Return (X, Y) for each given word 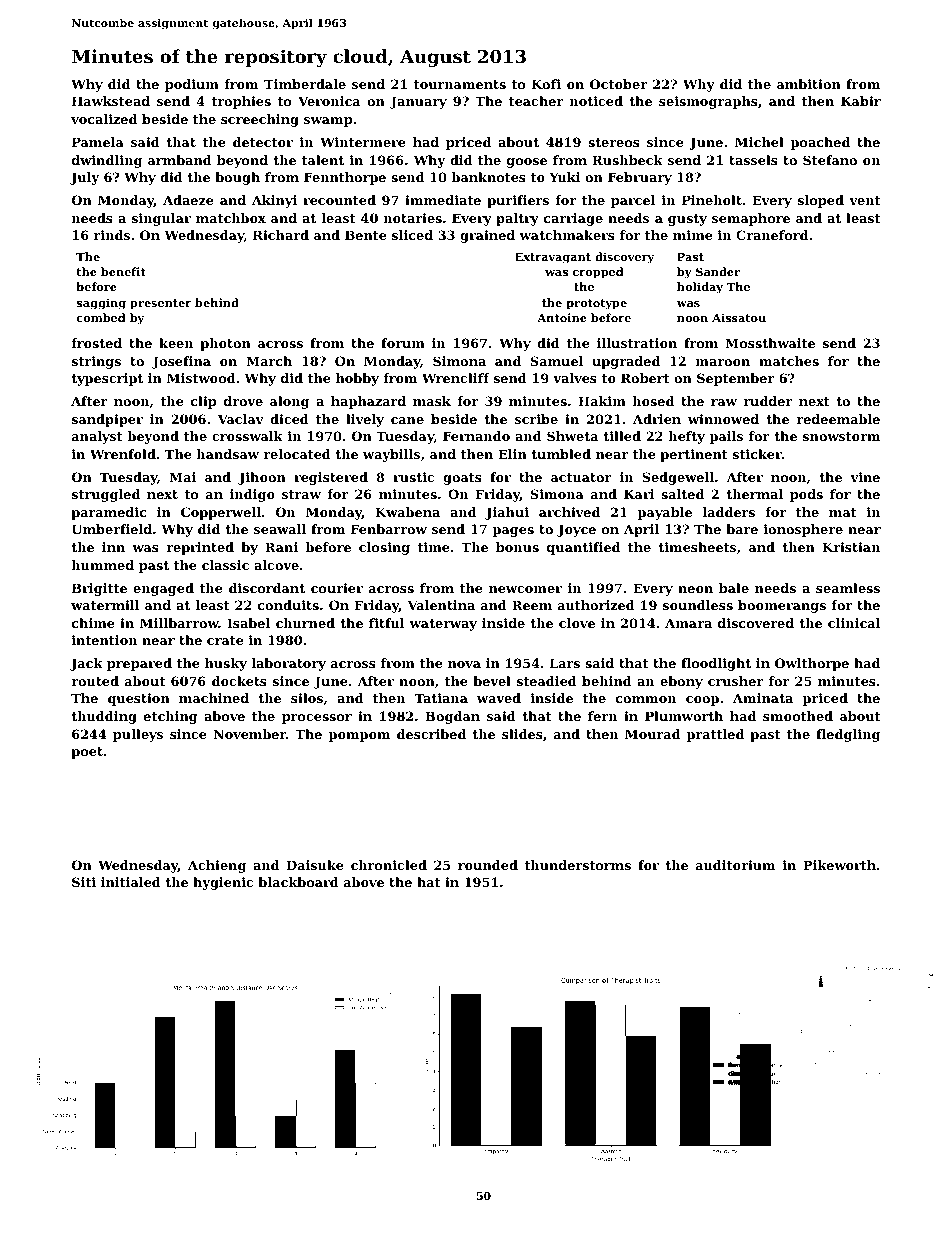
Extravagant (553, 258)
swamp (328, 122)
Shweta (572, 436)
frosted (97, 343)
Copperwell (221, 513)
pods (806, 495)
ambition (809, 84)
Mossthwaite (770, 343)
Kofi (546, 84)
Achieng (217, 866)
